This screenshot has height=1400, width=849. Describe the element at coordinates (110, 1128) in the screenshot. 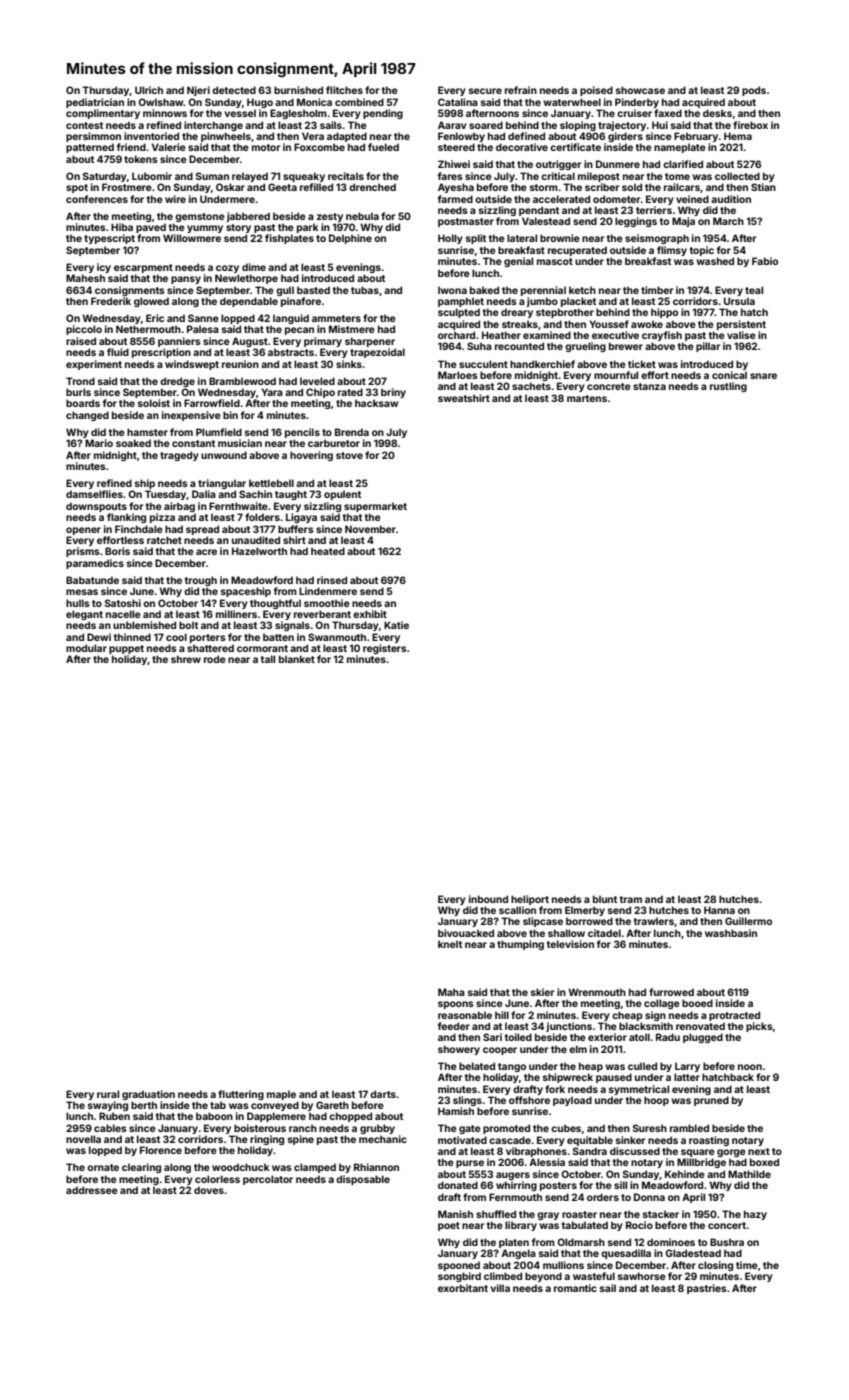

I see `cables` at that location.
